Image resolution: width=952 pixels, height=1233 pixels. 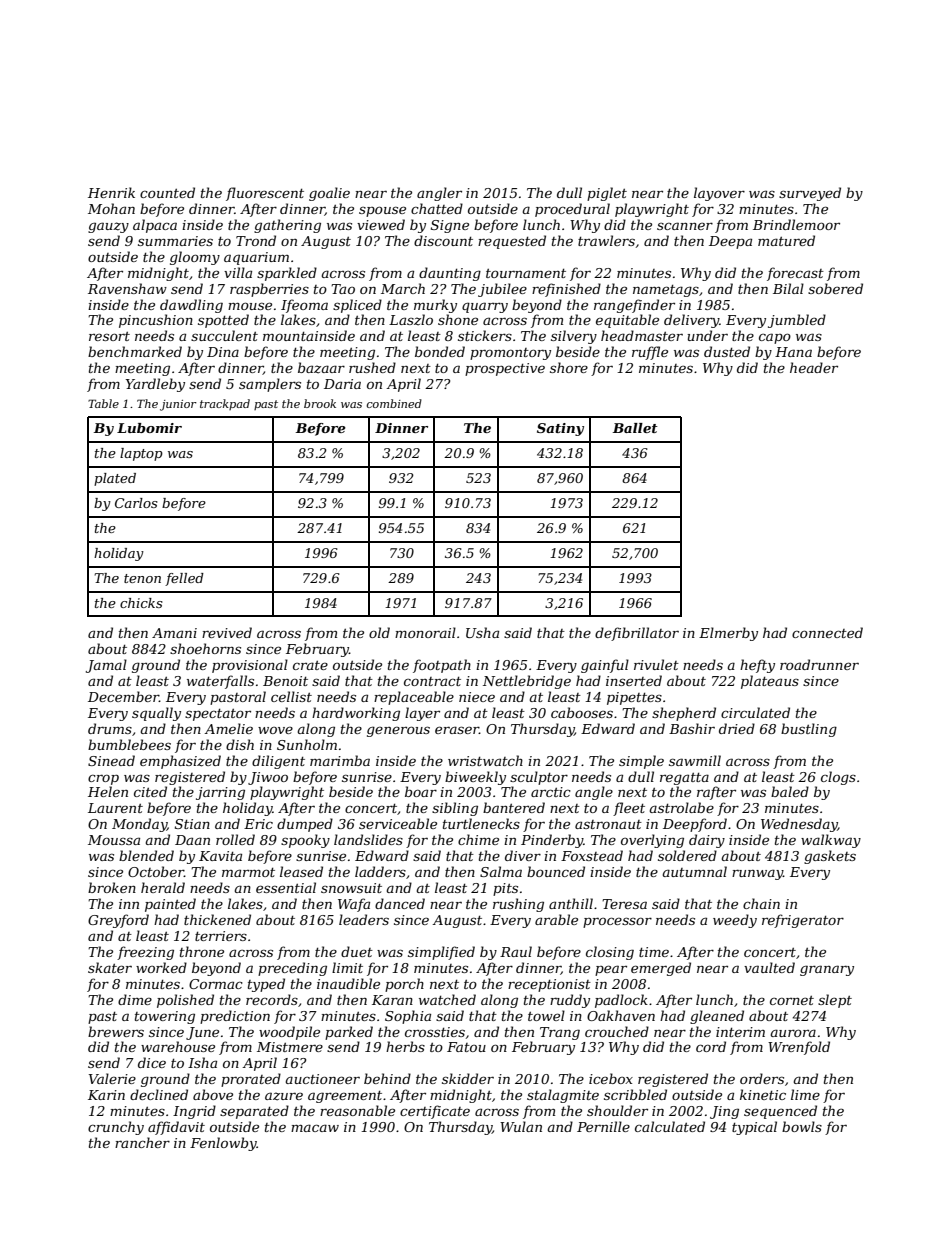 What do you see at coordinates (329, 194) in the document?
I see `goalie` at bounding box center [329, 194].
